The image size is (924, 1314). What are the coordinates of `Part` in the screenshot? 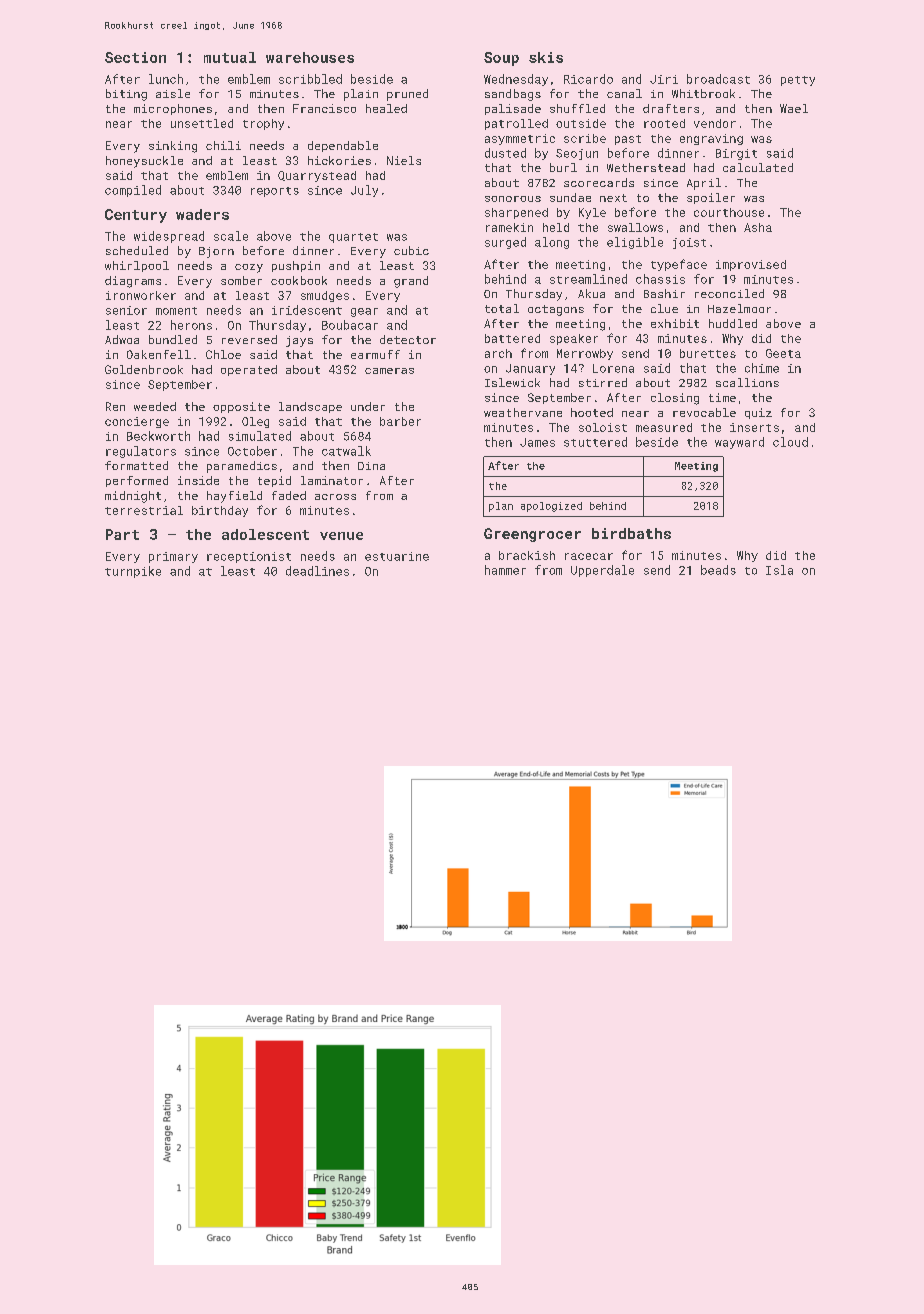 It's located at (122, 534).
